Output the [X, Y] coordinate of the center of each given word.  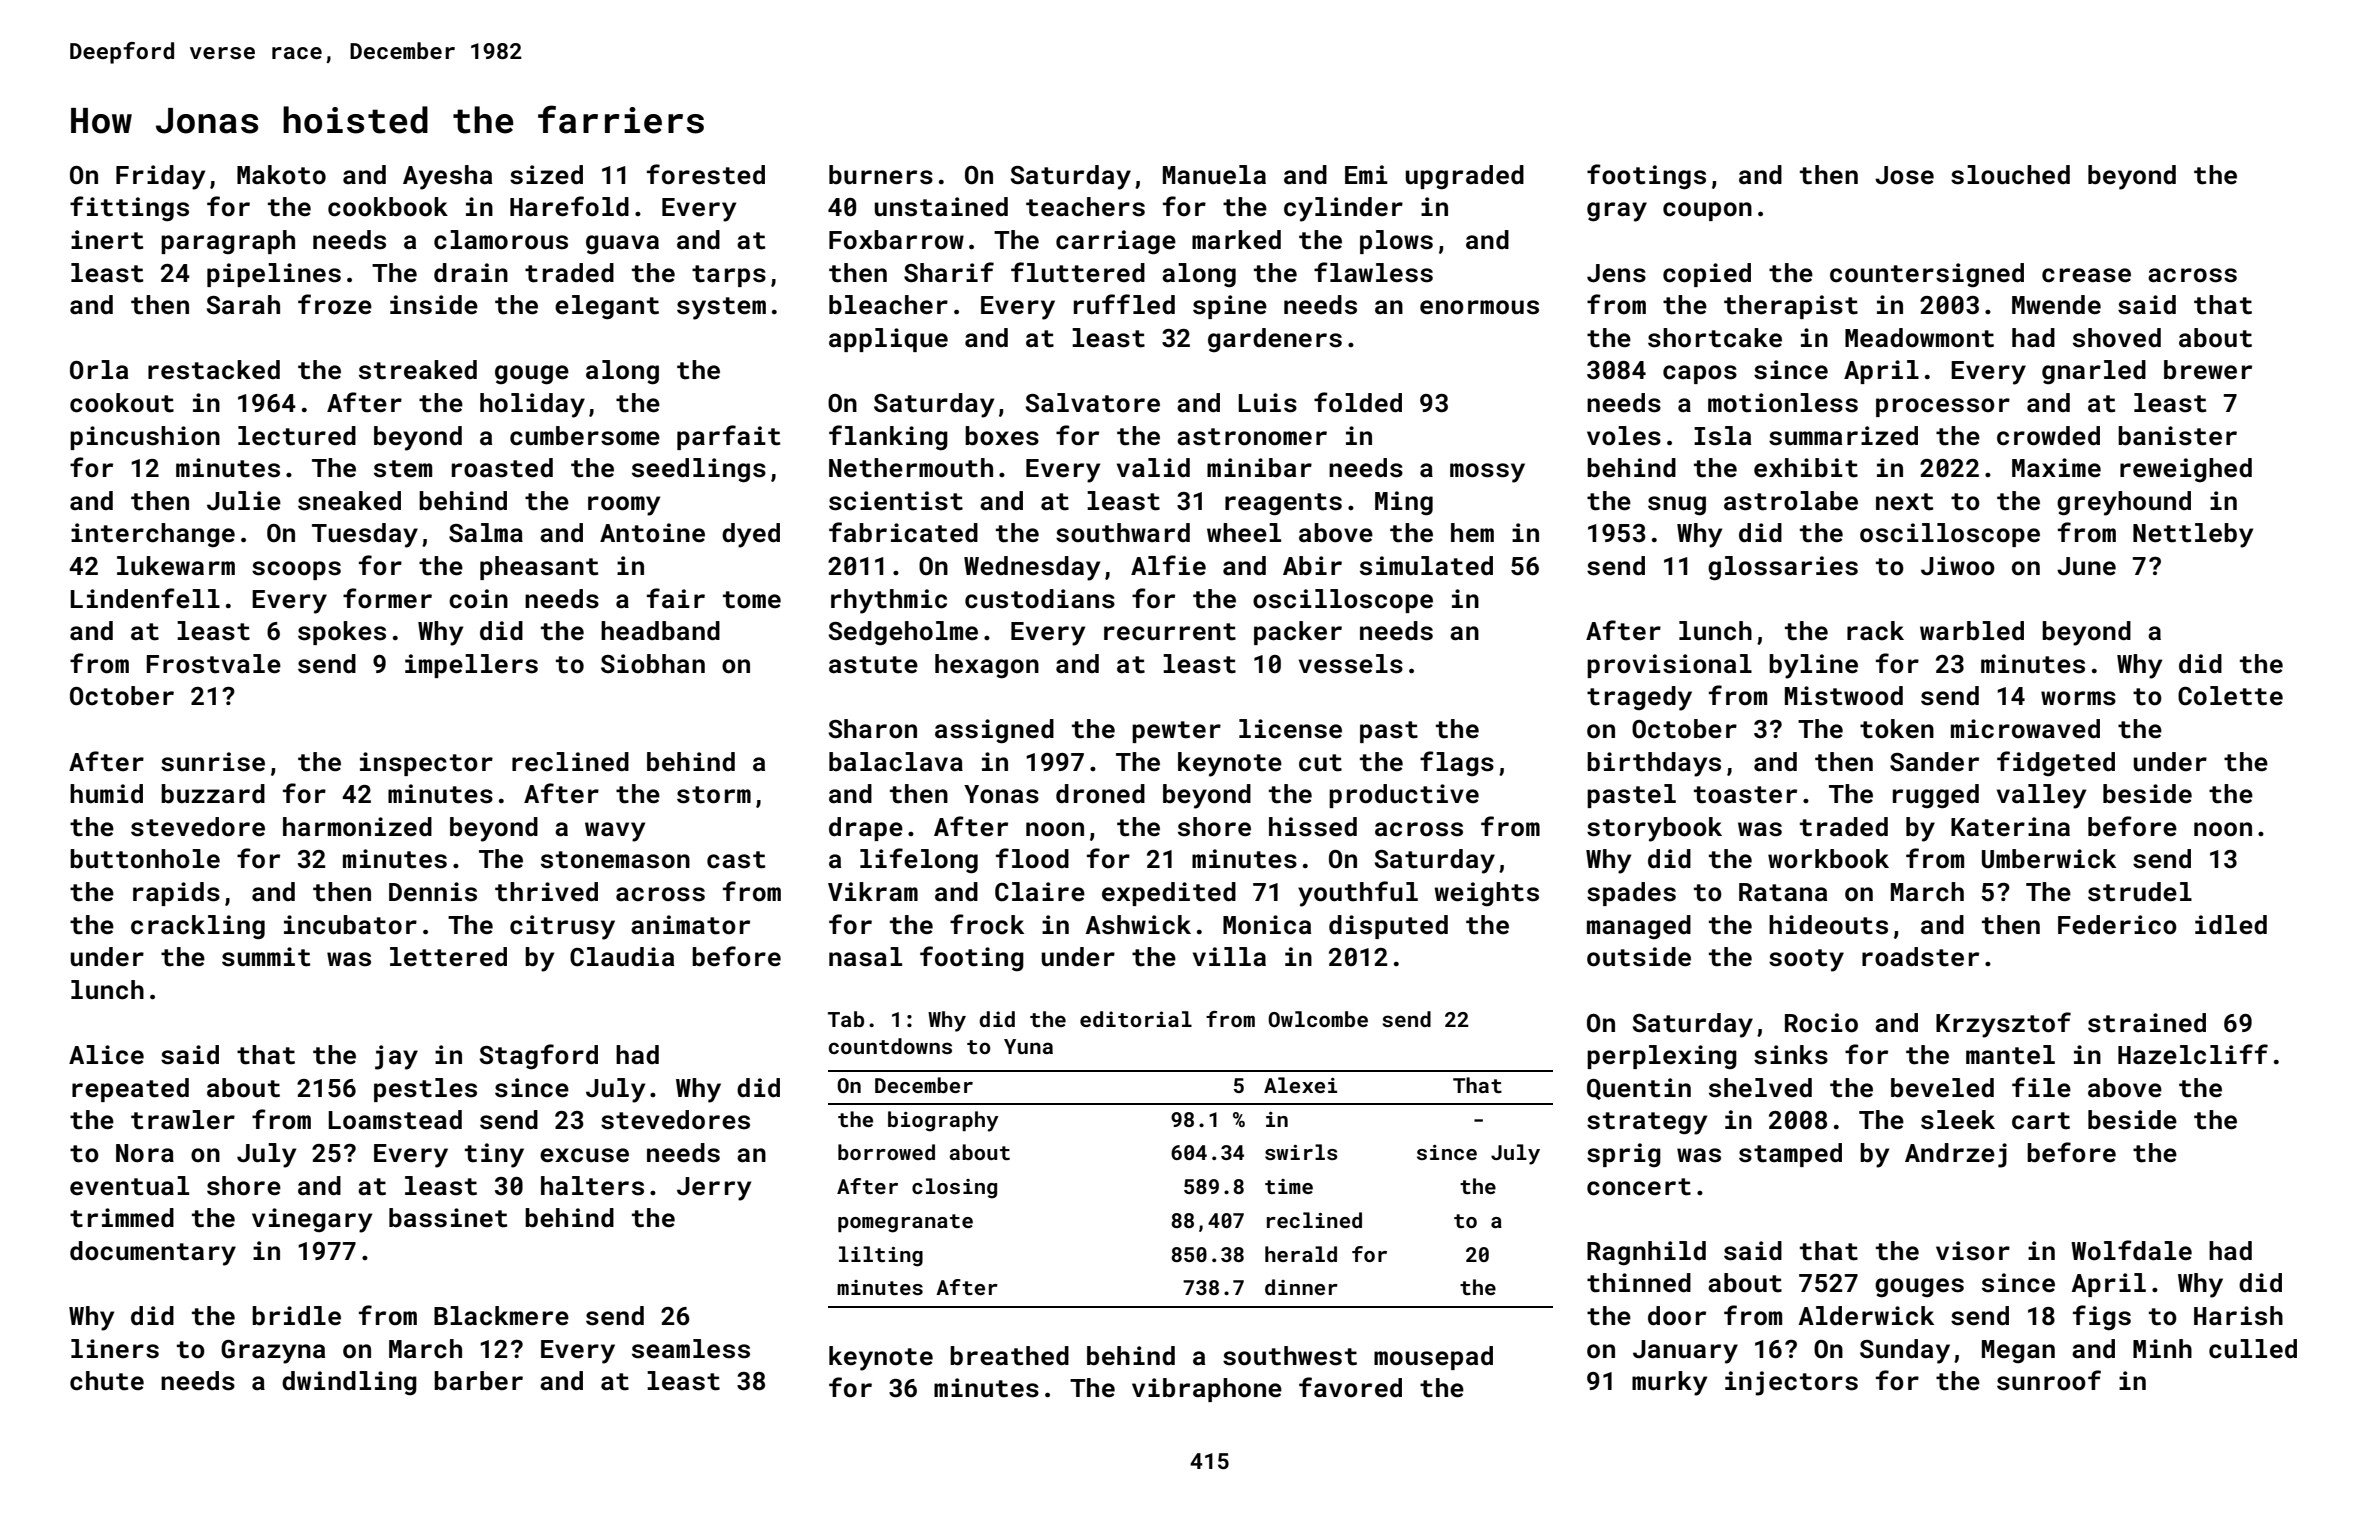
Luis [1267, 403]
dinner [1301, 1287]
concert [1639, 1187]
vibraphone [1207, 1390]
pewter [1176, 732]
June [2086, 566]
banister [2177, 436]
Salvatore [1093, 403]
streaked [418, 370]
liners [115, 1349]
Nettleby [2193, 535]
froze [335, 304]
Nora [145, 1153]
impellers [471, 666]
